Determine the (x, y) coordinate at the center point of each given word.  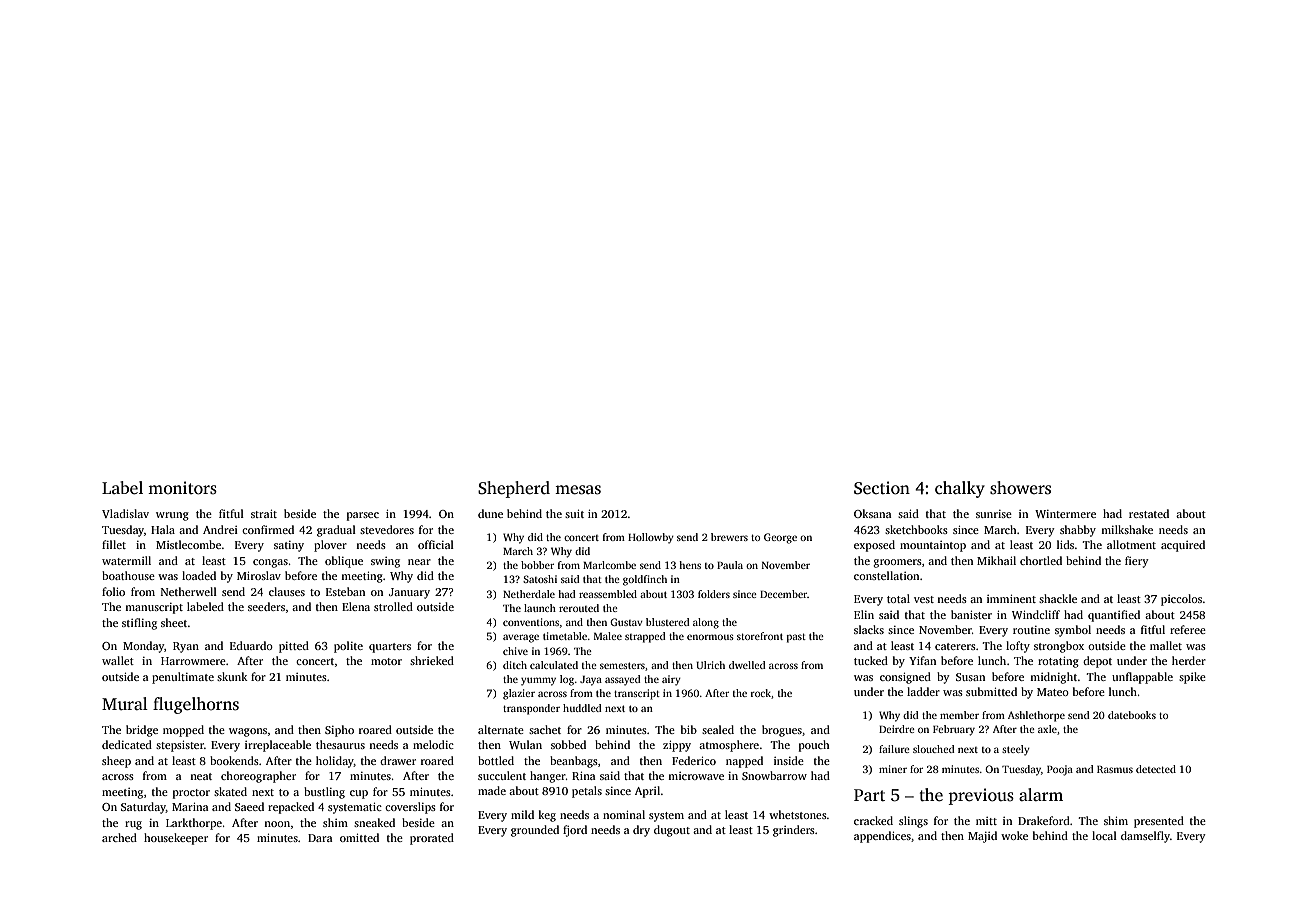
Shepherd (514, 489)
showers (1020, 488)
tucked (871, 660)
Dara (320, 838)
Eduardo (251, 645)
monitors (182, 488)
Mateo (1053, 692)
